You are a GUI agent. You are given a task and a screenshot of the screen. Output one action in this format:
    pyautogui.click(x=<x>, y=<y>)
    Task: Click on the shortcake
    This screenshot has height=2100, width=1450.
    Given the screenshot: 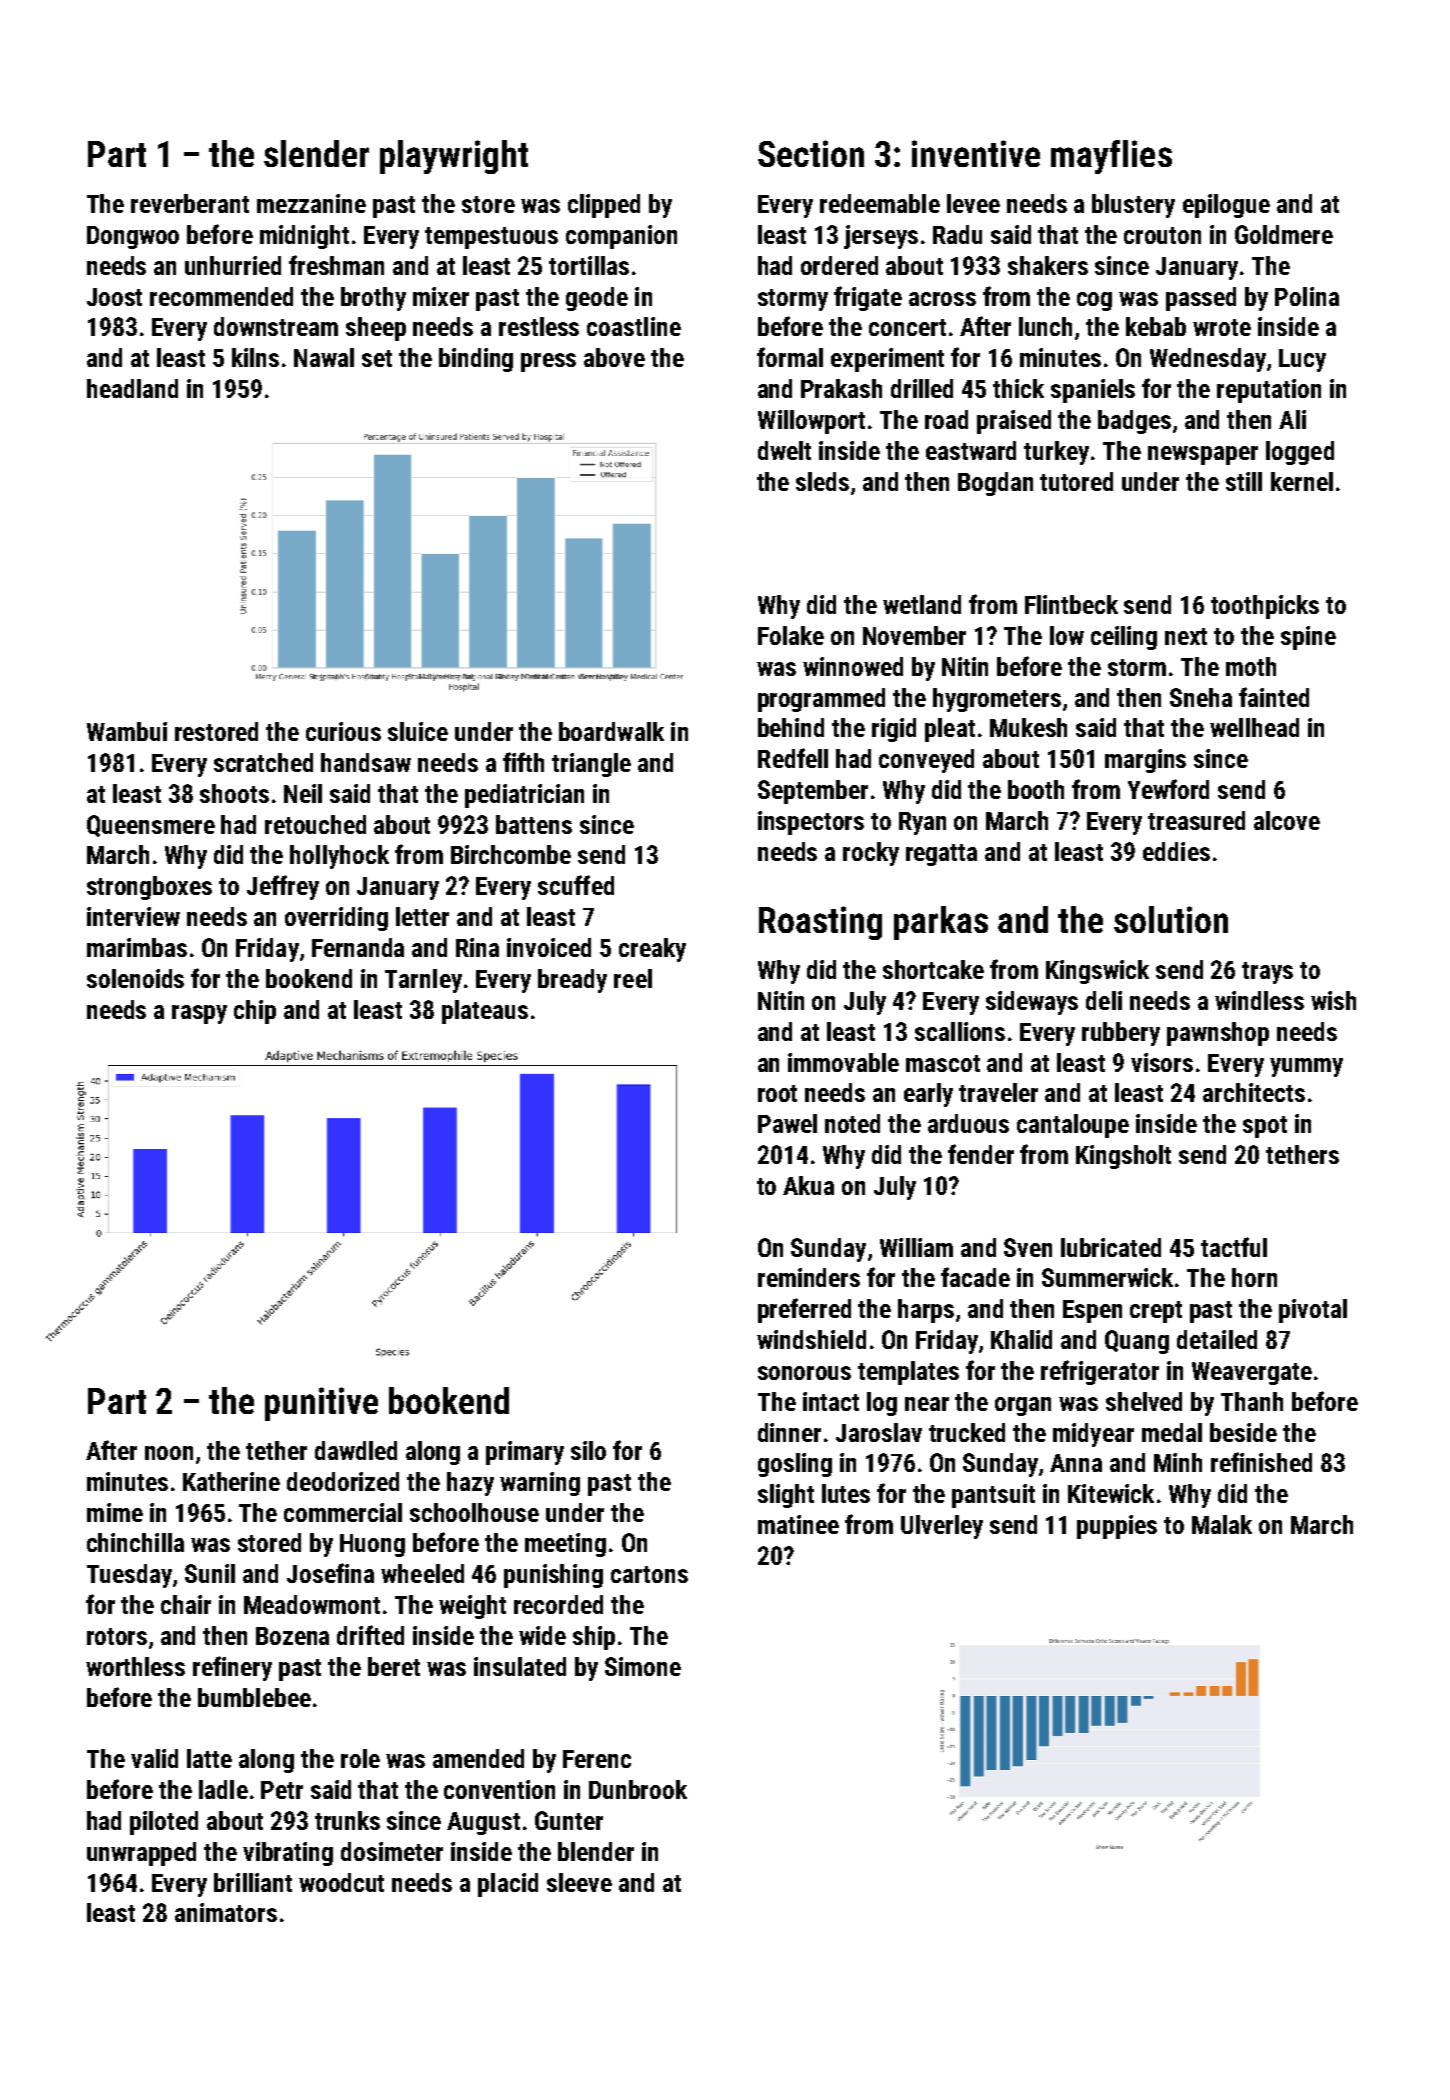 What is the action you would take?
    pyautogui.click(x=933, y=969)
